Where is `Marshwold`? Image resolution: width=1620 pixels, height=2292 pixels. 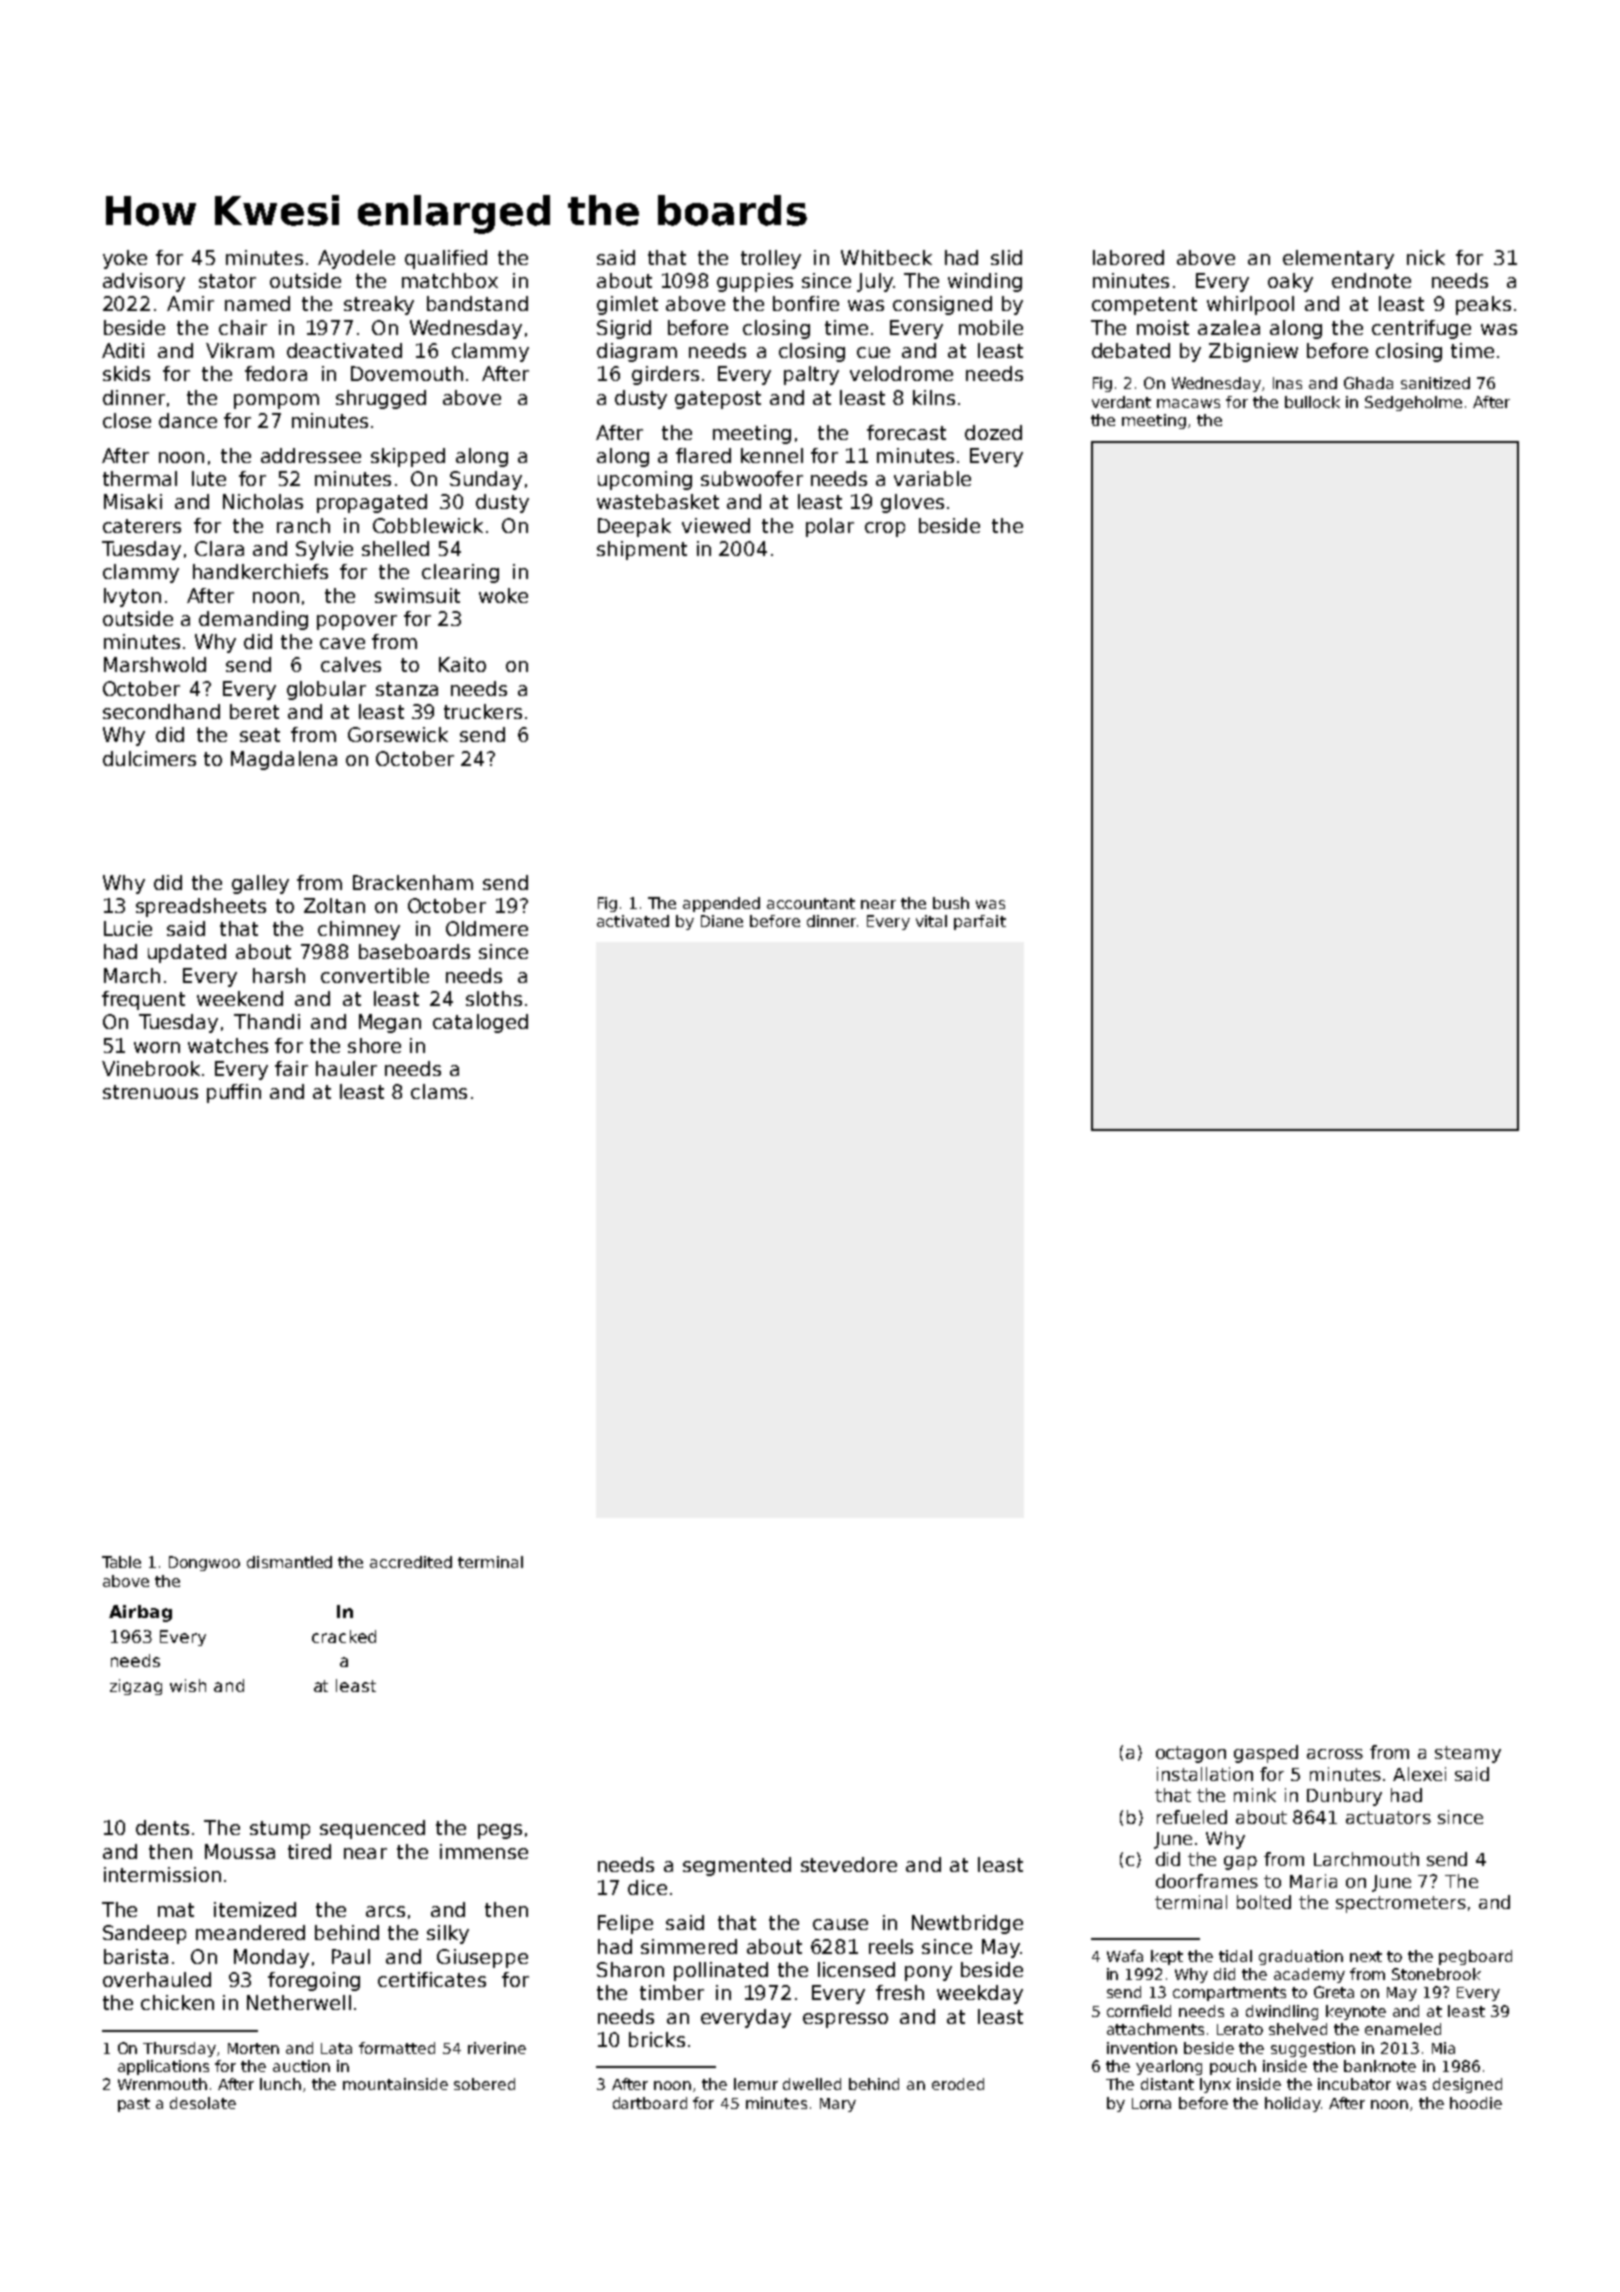
Marshwold is located at coordinates (155, 664).
